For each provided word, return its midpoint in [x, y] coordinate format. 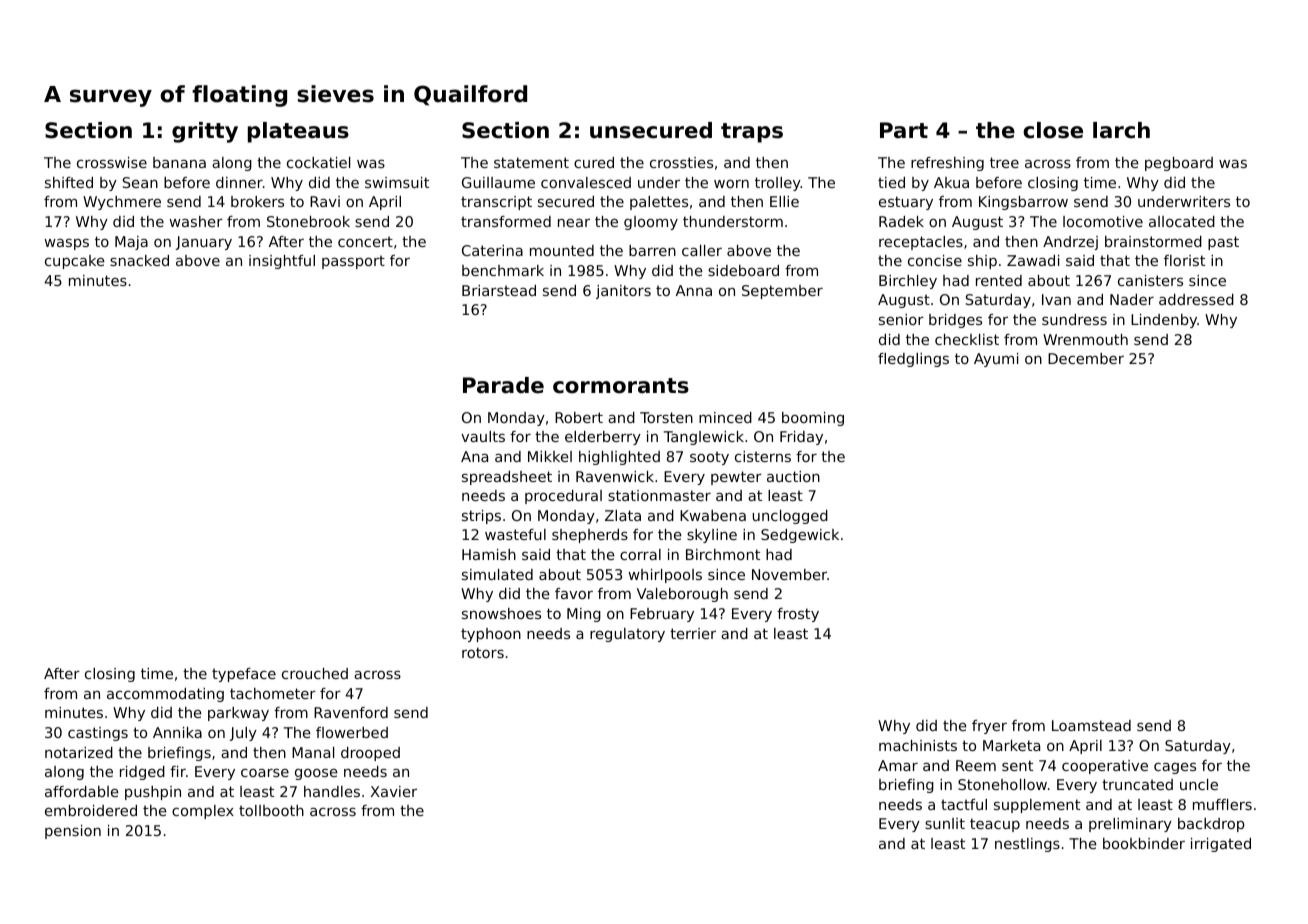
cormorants [621, 386]
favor [574, 593]
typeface [244, 675]
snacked [139, 260]
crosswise [112, 162]
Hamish [489, 554]
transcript [496, 203]
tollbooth [271, 810]
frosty [798, 615]
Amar [898, 765]
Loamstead [1091, 725]
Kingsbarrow [1023, 203]
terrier [693, 633]
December [1086, 358]
